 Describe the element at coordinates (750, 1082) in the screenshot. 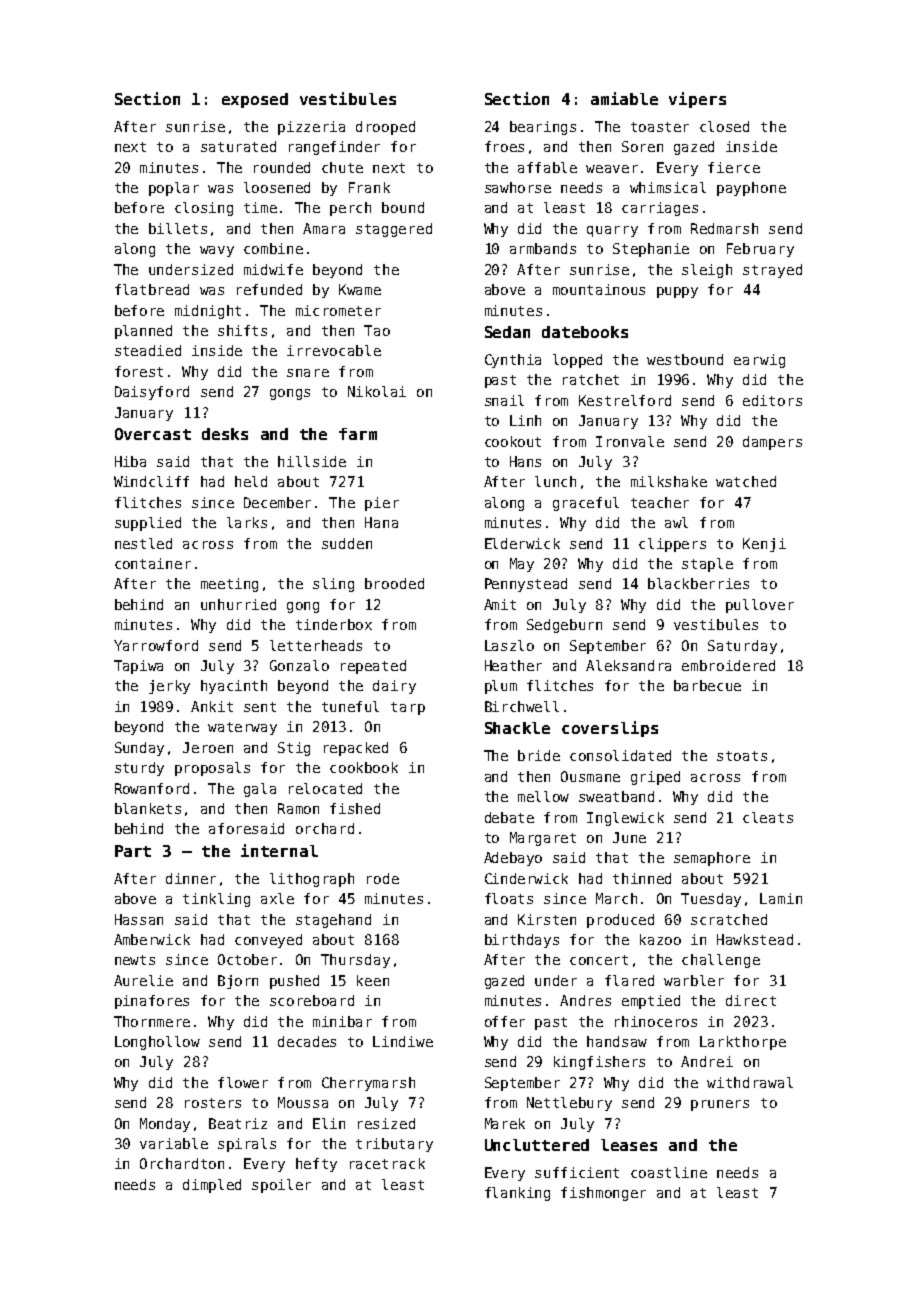

I see `withdrawal` at that location.
